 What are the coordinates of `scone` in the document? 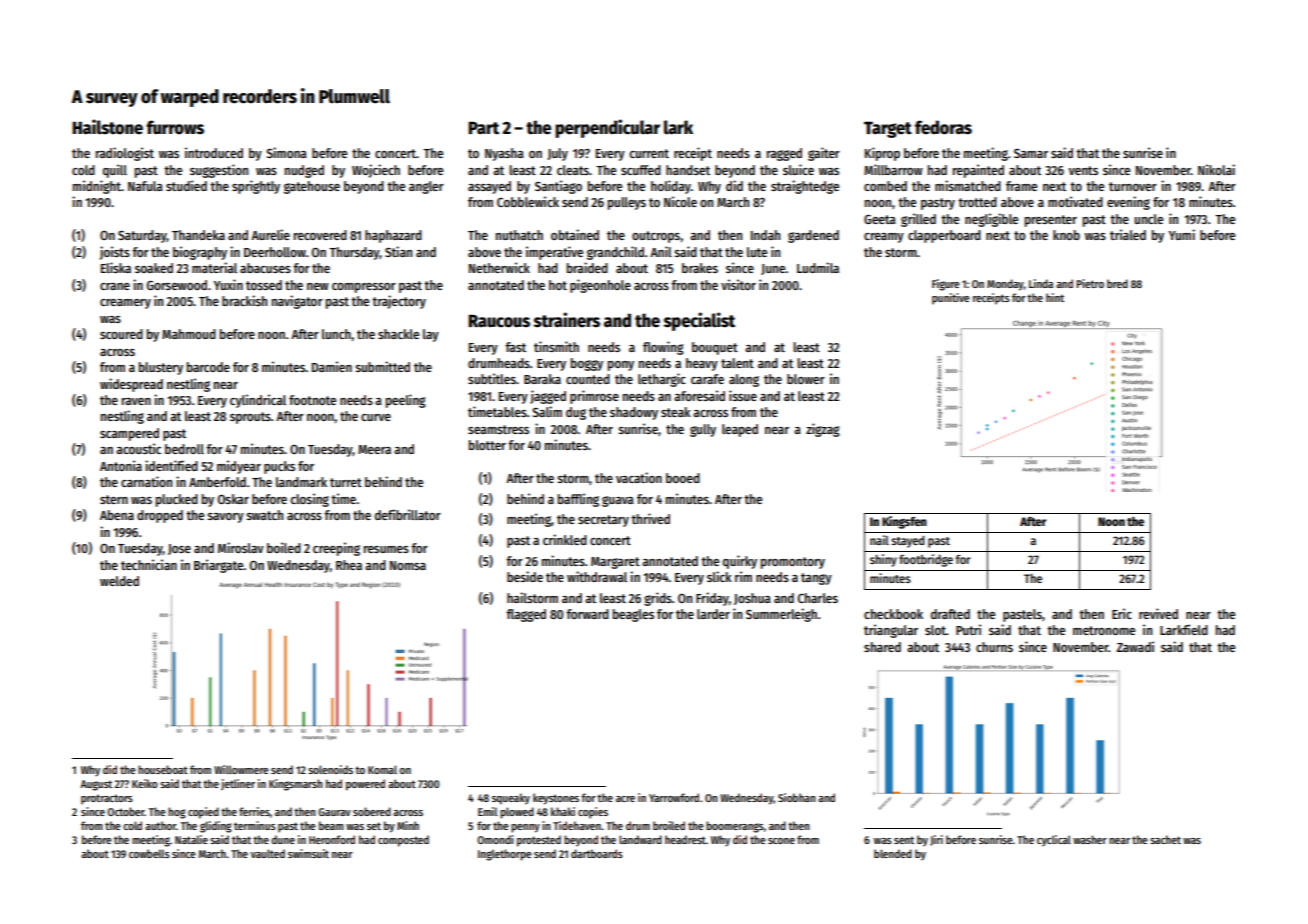 It's located at (781, 841).
